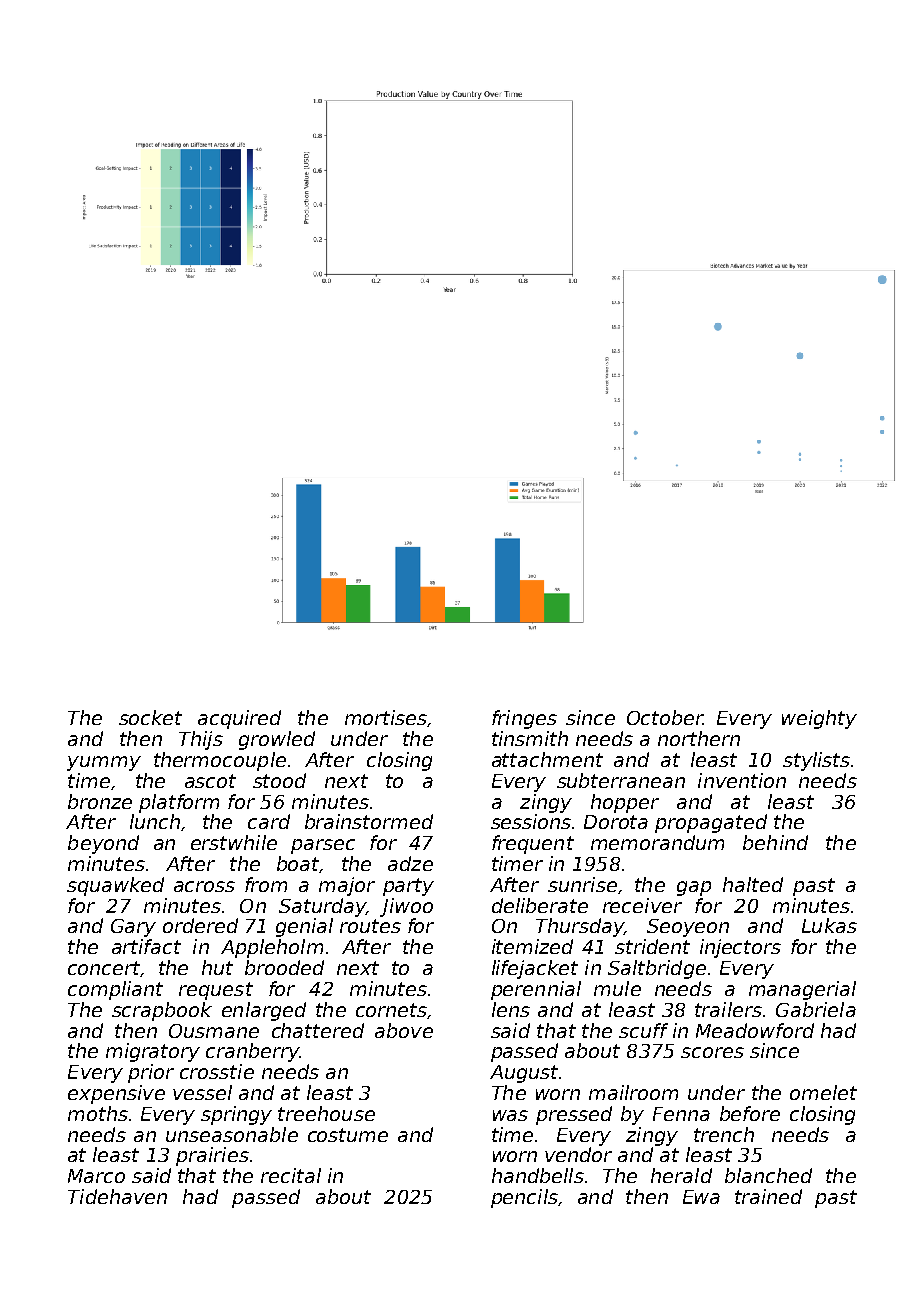 This screenshot has height=1311, width=924. I want to click on Tidehaven, so click(117, 1196).
